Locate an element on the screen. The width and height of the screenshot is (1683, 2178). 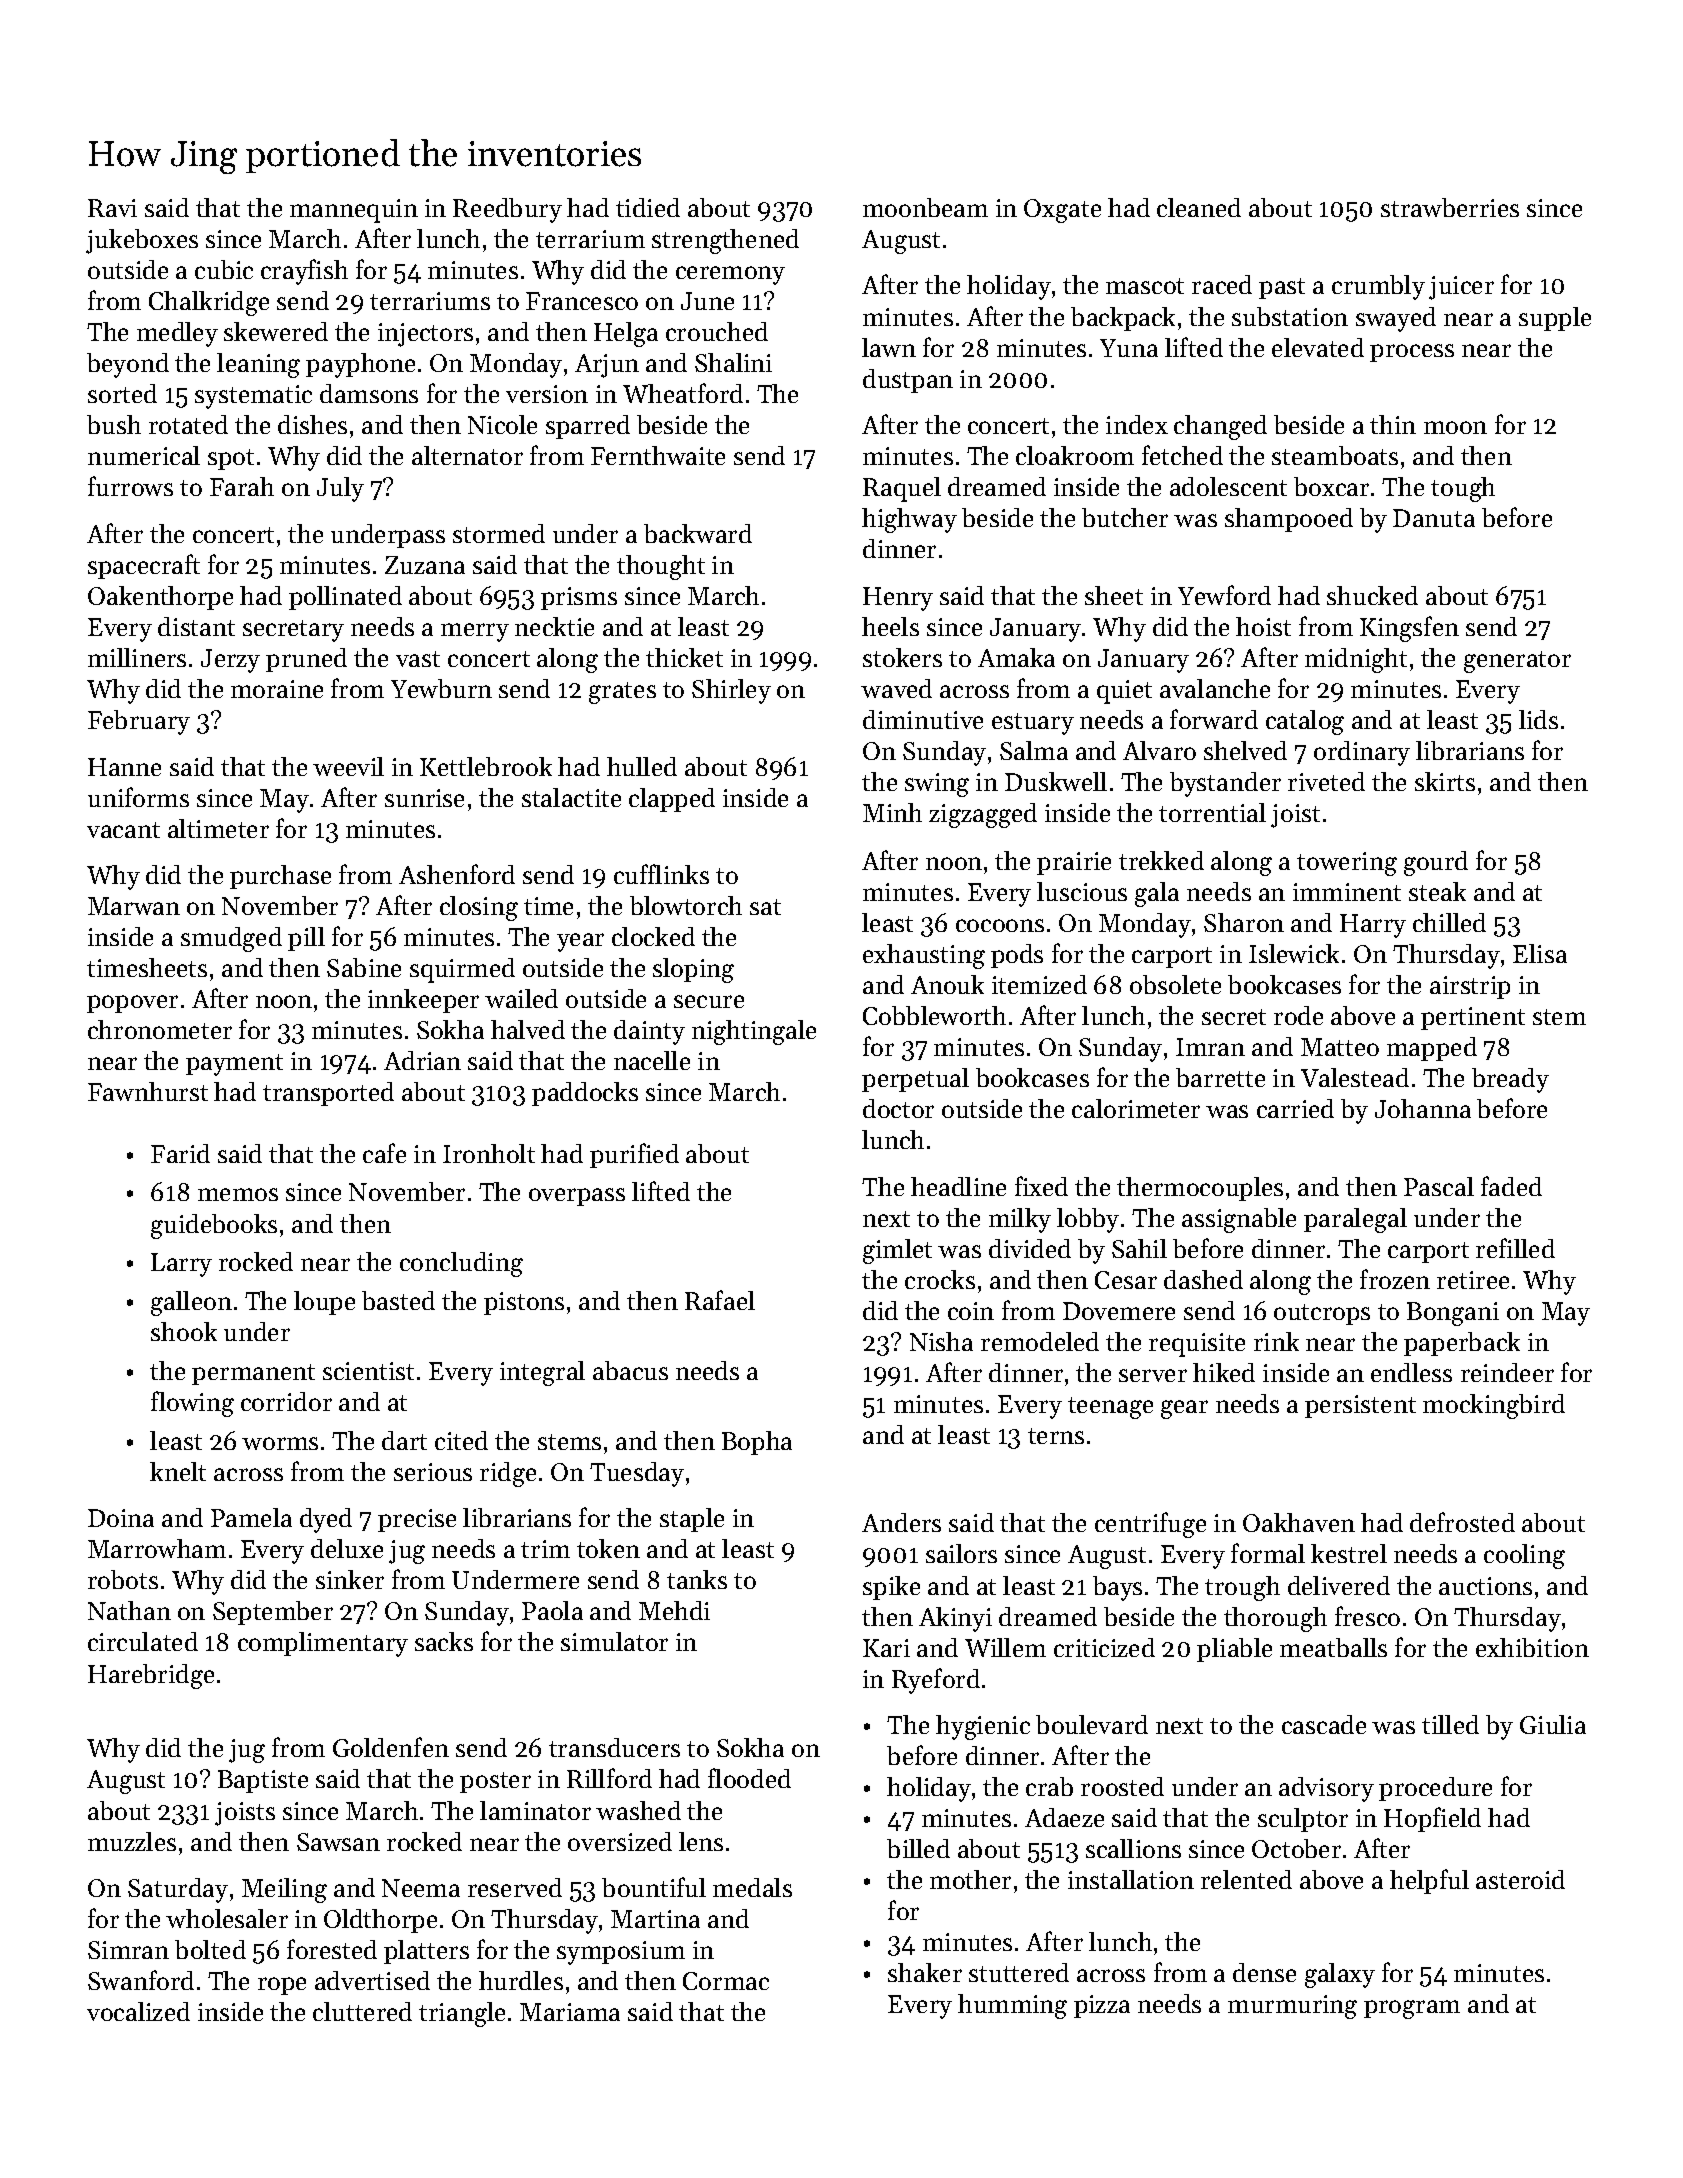
sunrise is located at coordinates (424, 798).
